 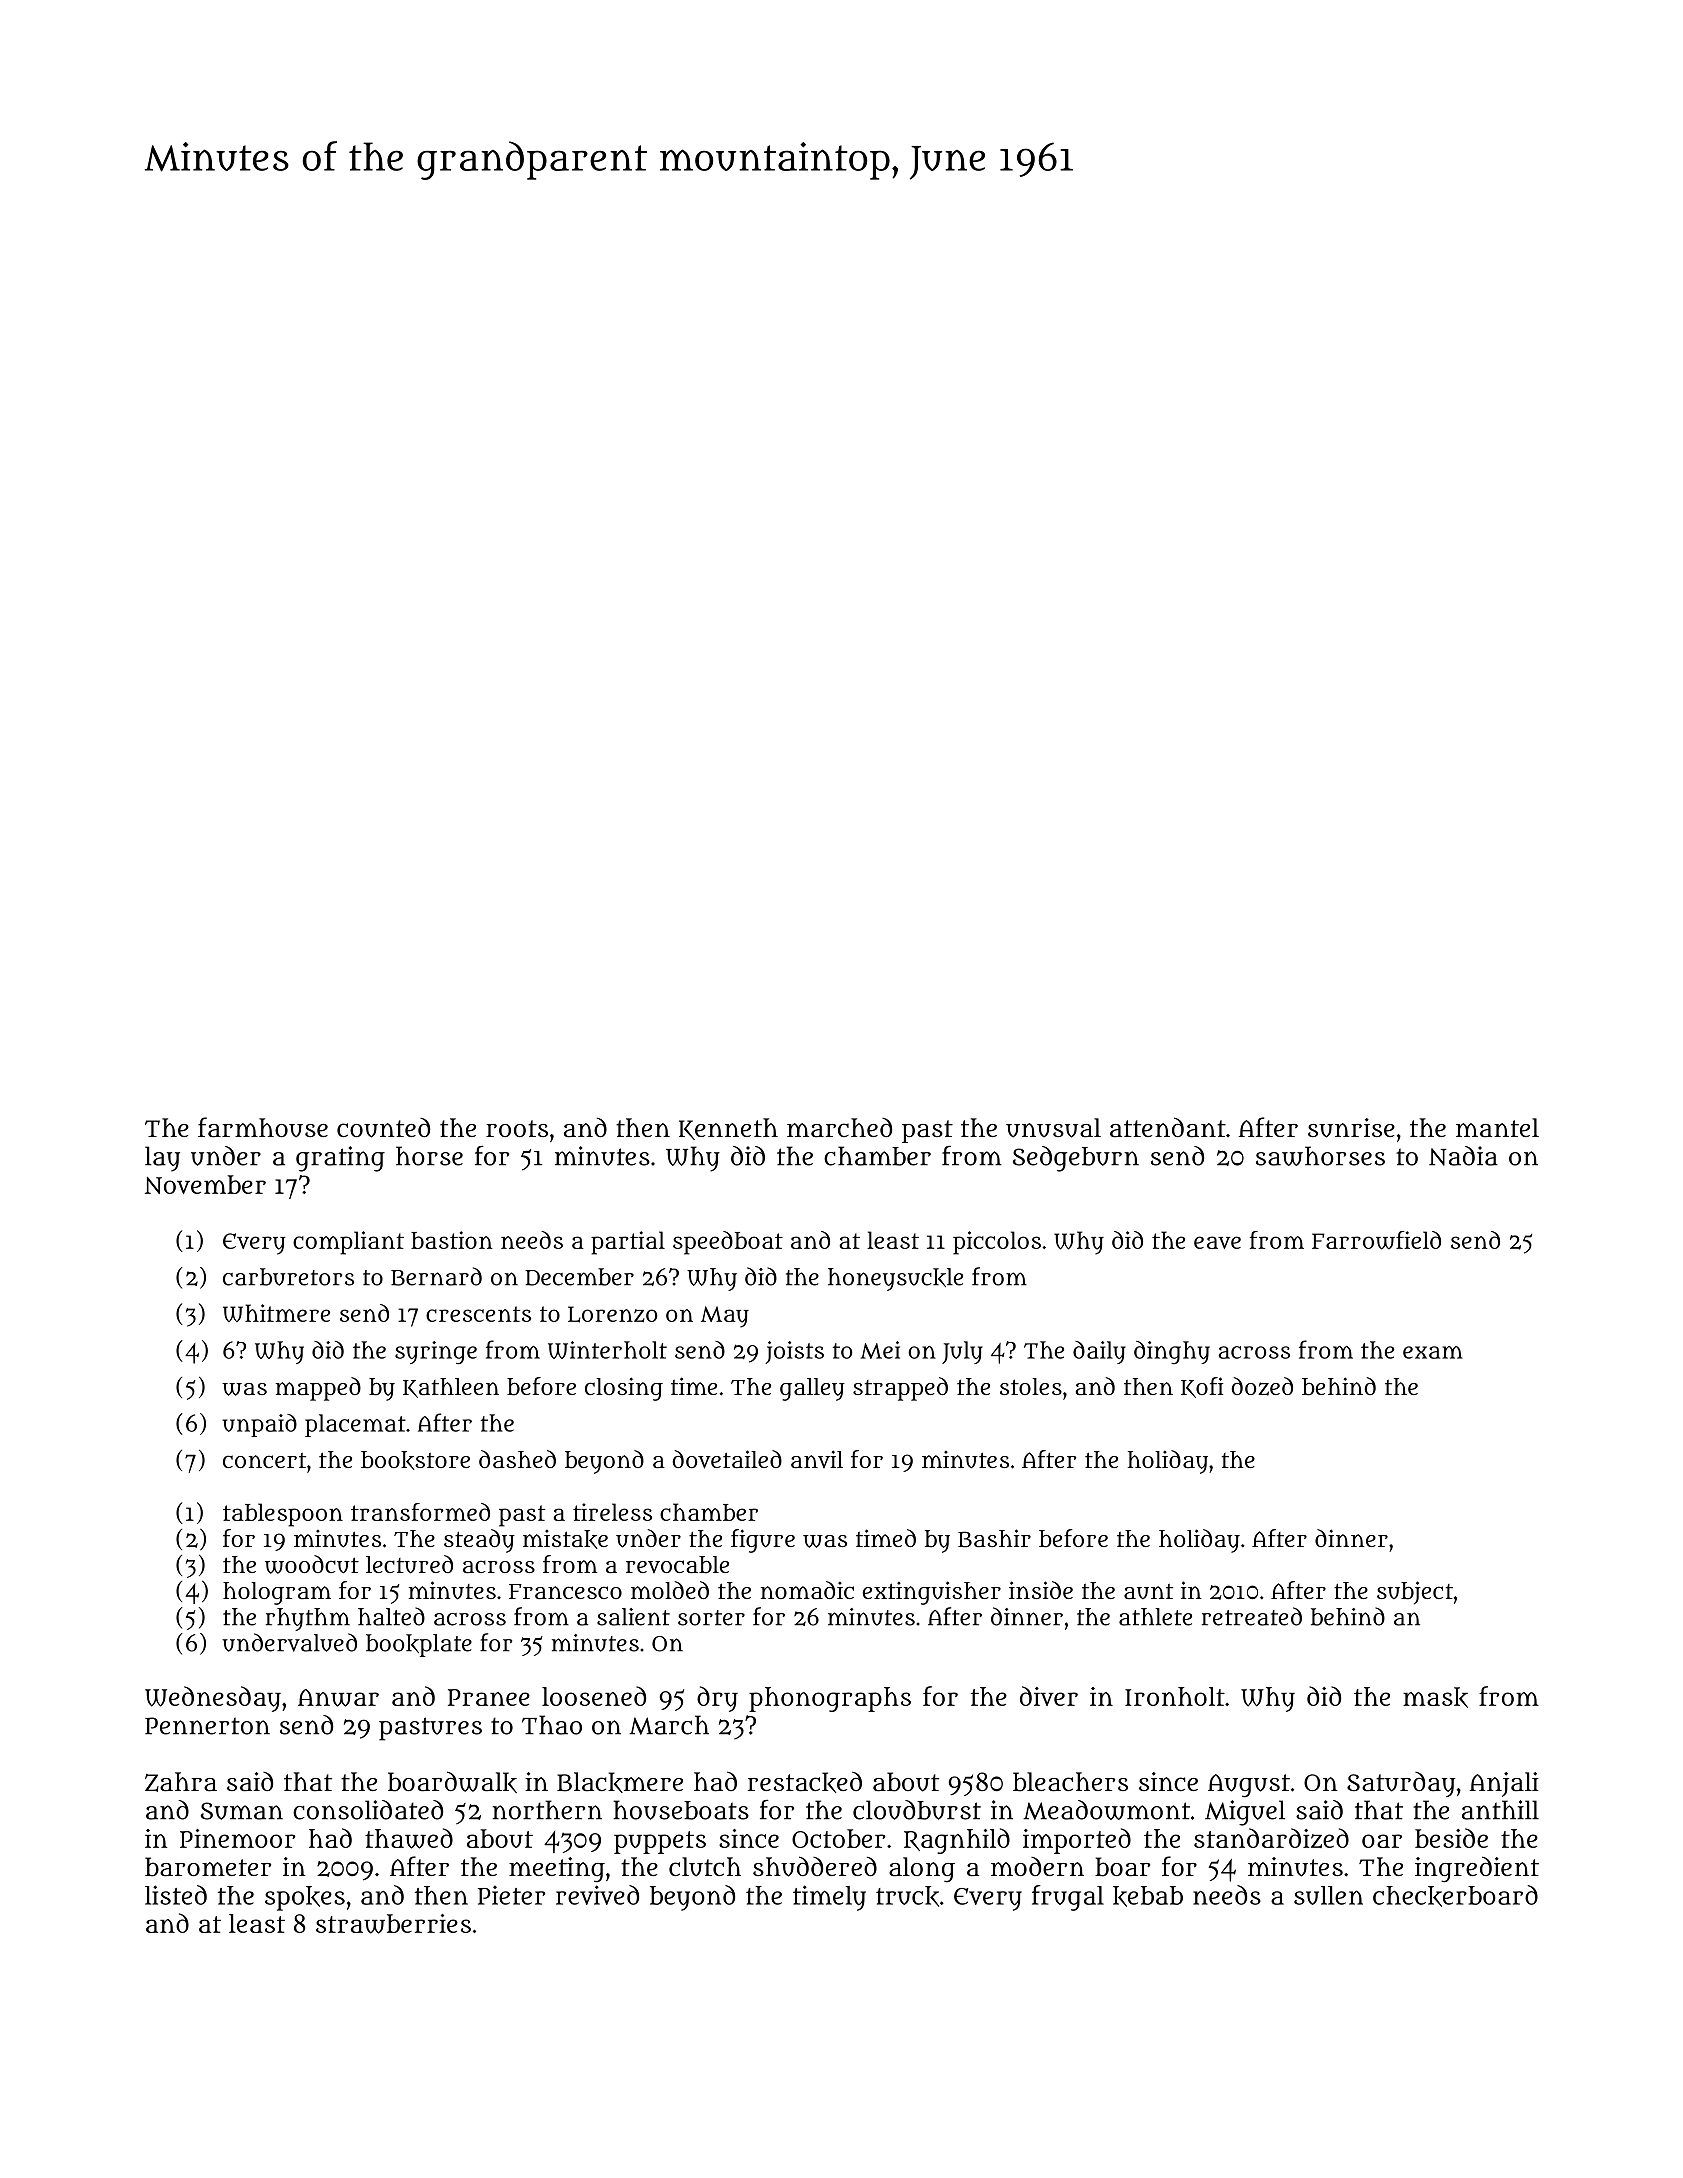 What do you see at coordinates (1415, 1593) in the screenshot?
I see `subject` at bounding box center [1415, 1593].
